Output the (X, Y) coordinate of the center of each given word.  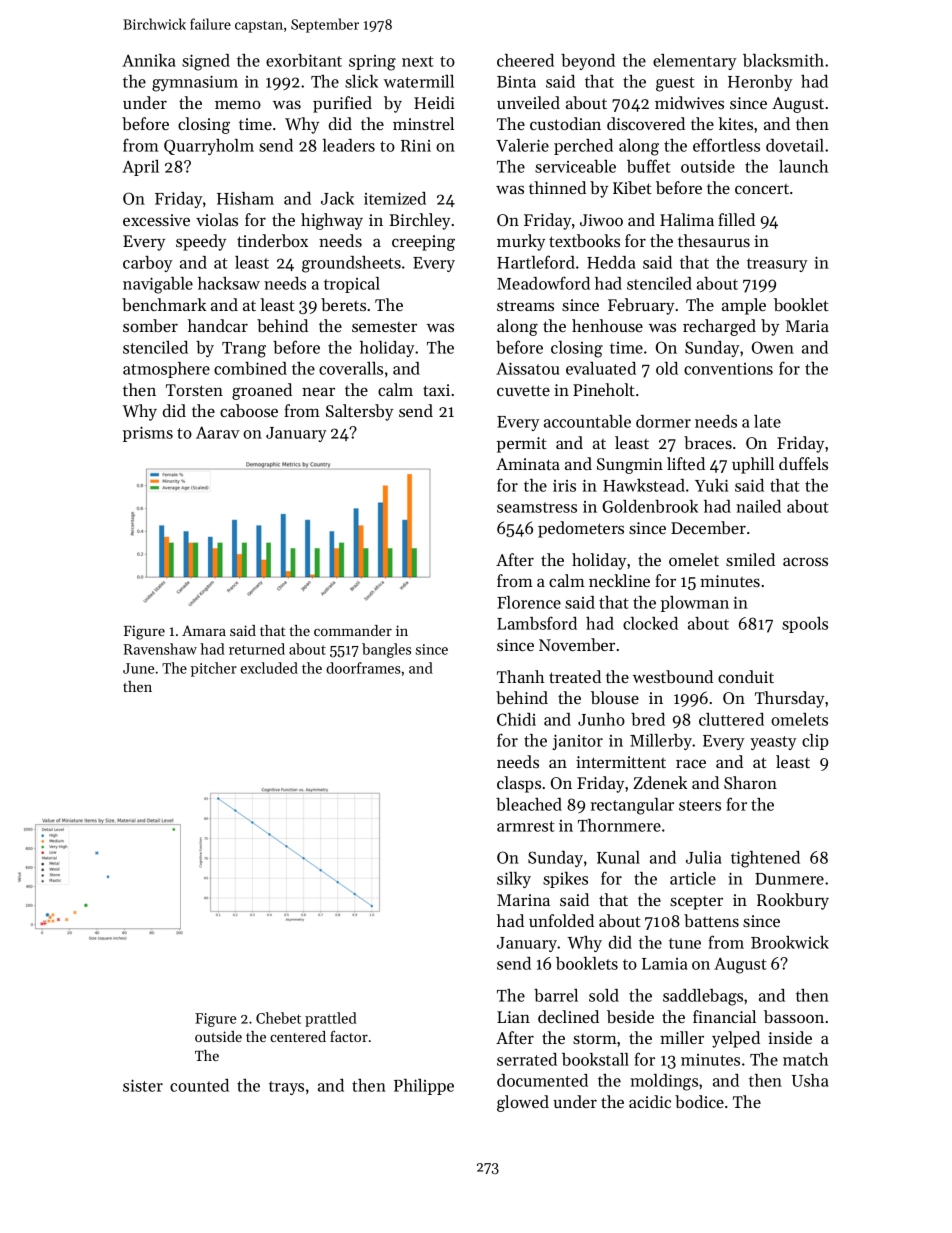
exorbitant (304, 60)
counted (199, 1085)
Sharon (750, 782)
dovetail (795, 145)
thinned (557, 187)
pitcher (214, 669)
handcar (218, 325)
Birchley (419, 221)
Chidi (516, 719)
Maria (807, 326)
